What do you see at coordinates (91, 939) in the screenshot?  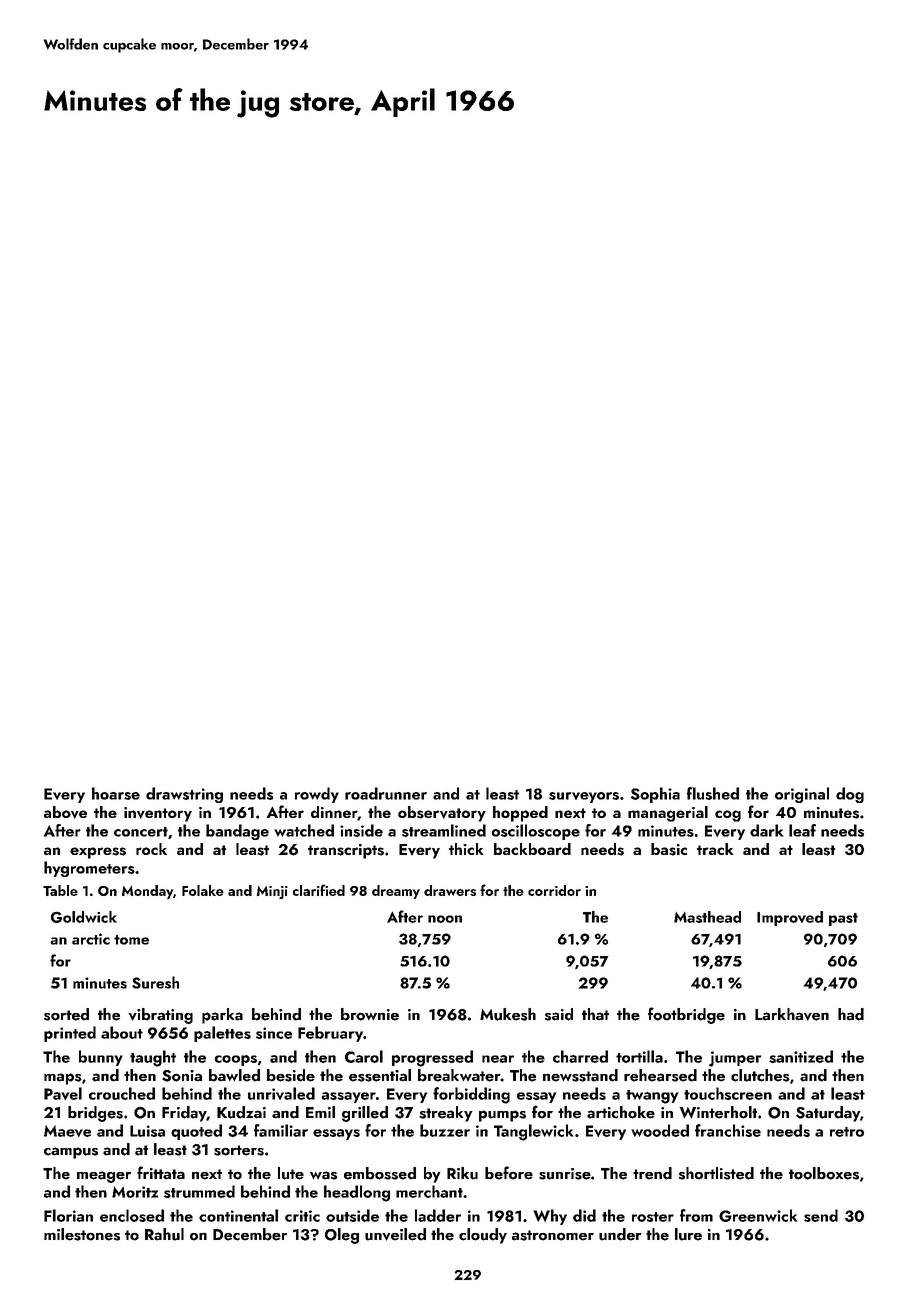 I see `arctic` at bounding box center [91, 939].
